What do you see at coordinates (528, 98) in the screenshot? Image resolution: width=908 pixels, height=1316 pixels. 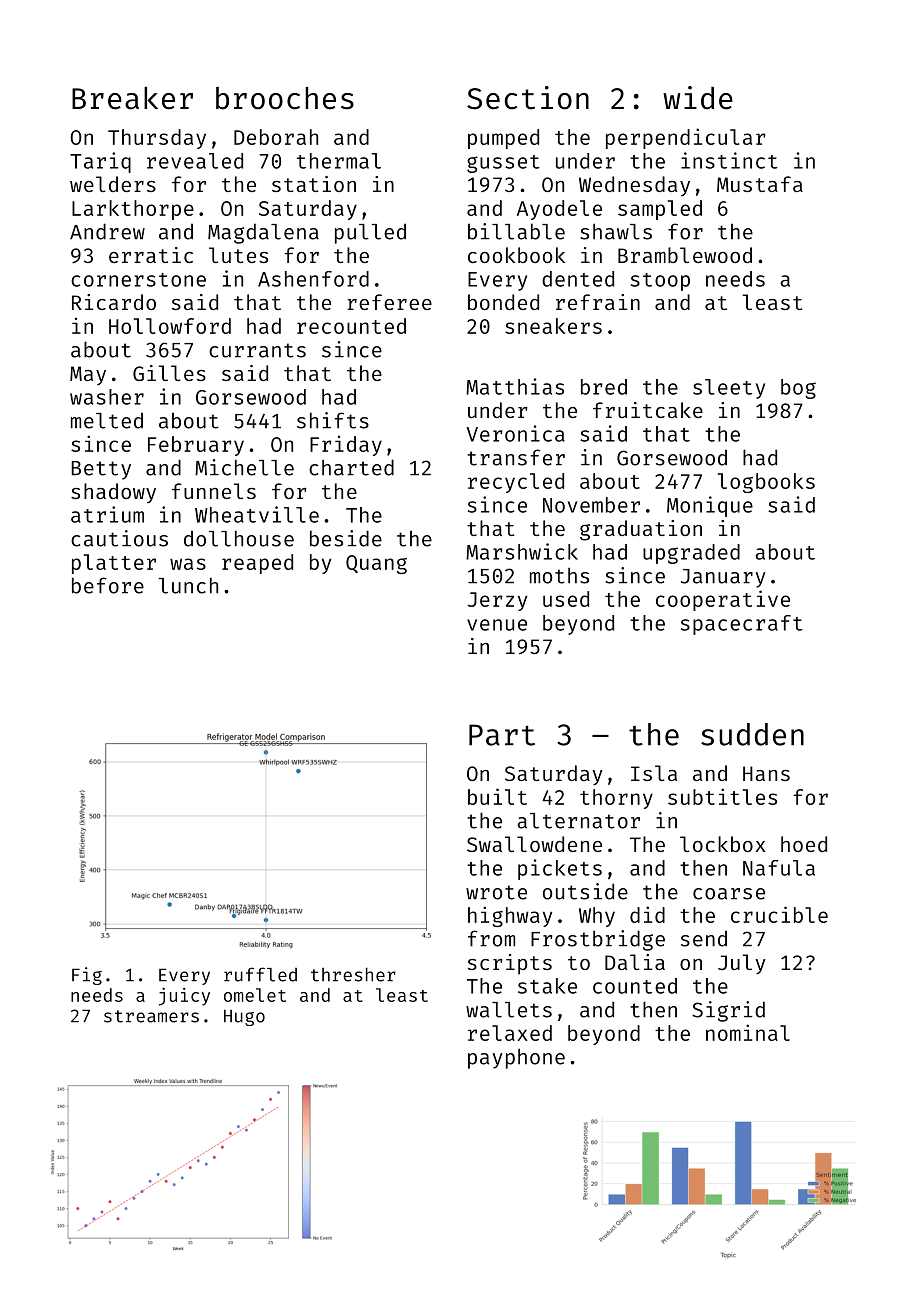 I see `Section` at bounding box center [528, 98].
